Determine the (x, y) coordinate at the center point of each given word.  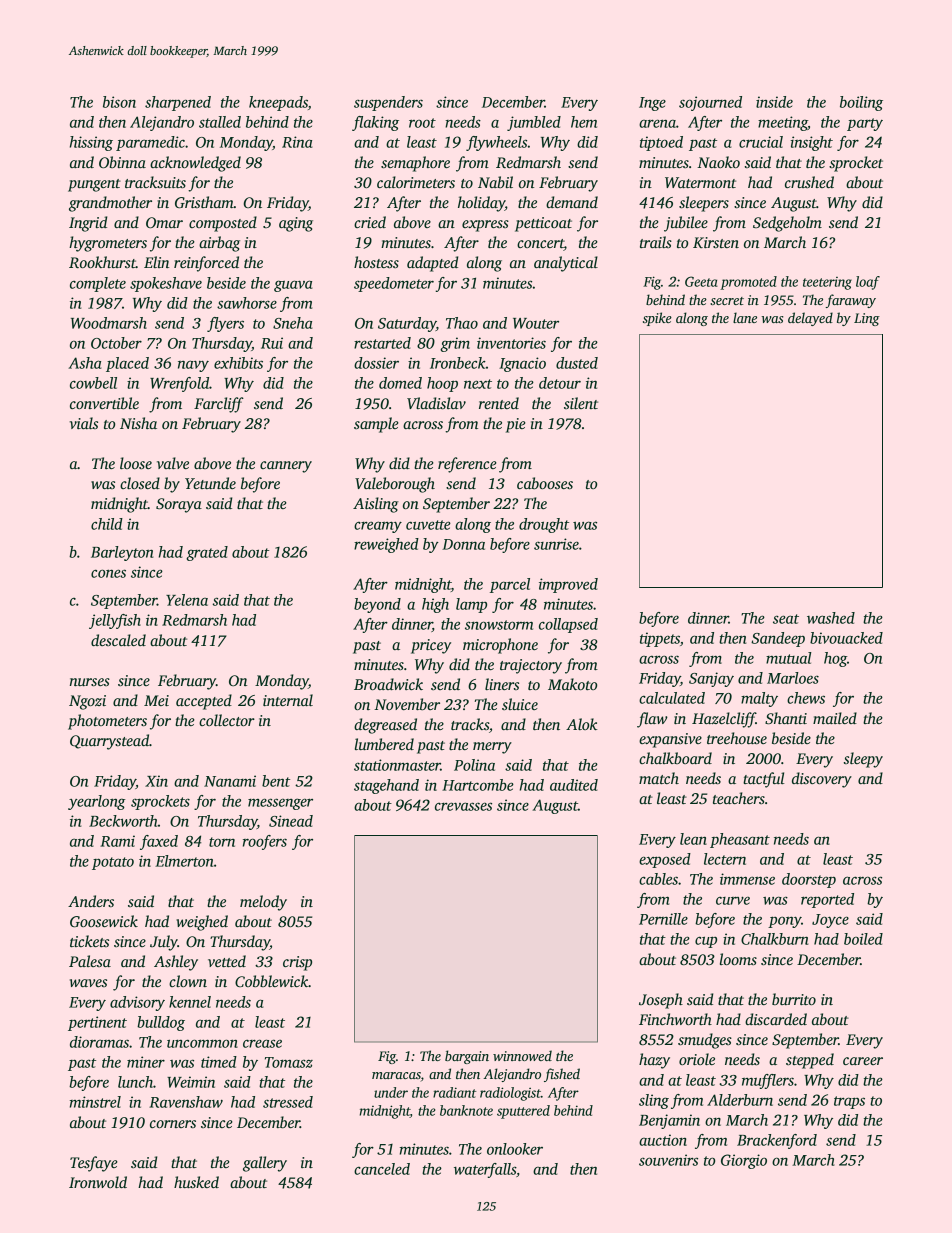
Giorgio (744, 1161)
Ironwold (98, 1182)
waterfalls (485, 1170)
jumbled (534, 123)
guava (293, 286)
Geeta (701, 281)
